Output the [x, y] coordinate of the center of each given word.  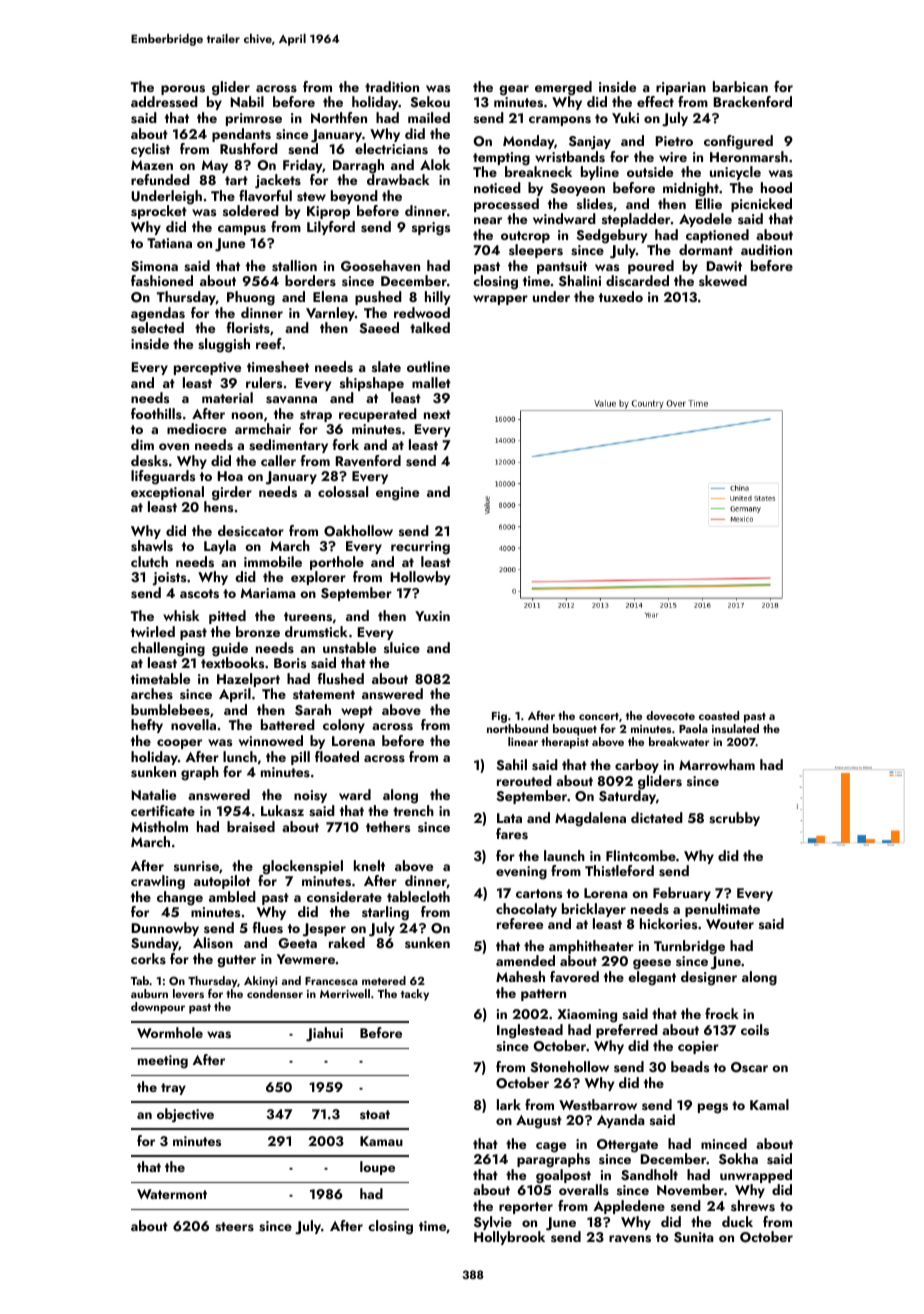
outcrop [525, 237]
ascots [199, 594]
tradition [392, 86]
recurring [420, 548]
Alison [213, 943]
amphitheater [591, 947]
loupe [377, 1168]
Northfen [339, 117]
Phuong [251, 298]
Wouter [730, 924]
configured [738, 142]
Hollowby [420, 578]
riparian [681, 88]
